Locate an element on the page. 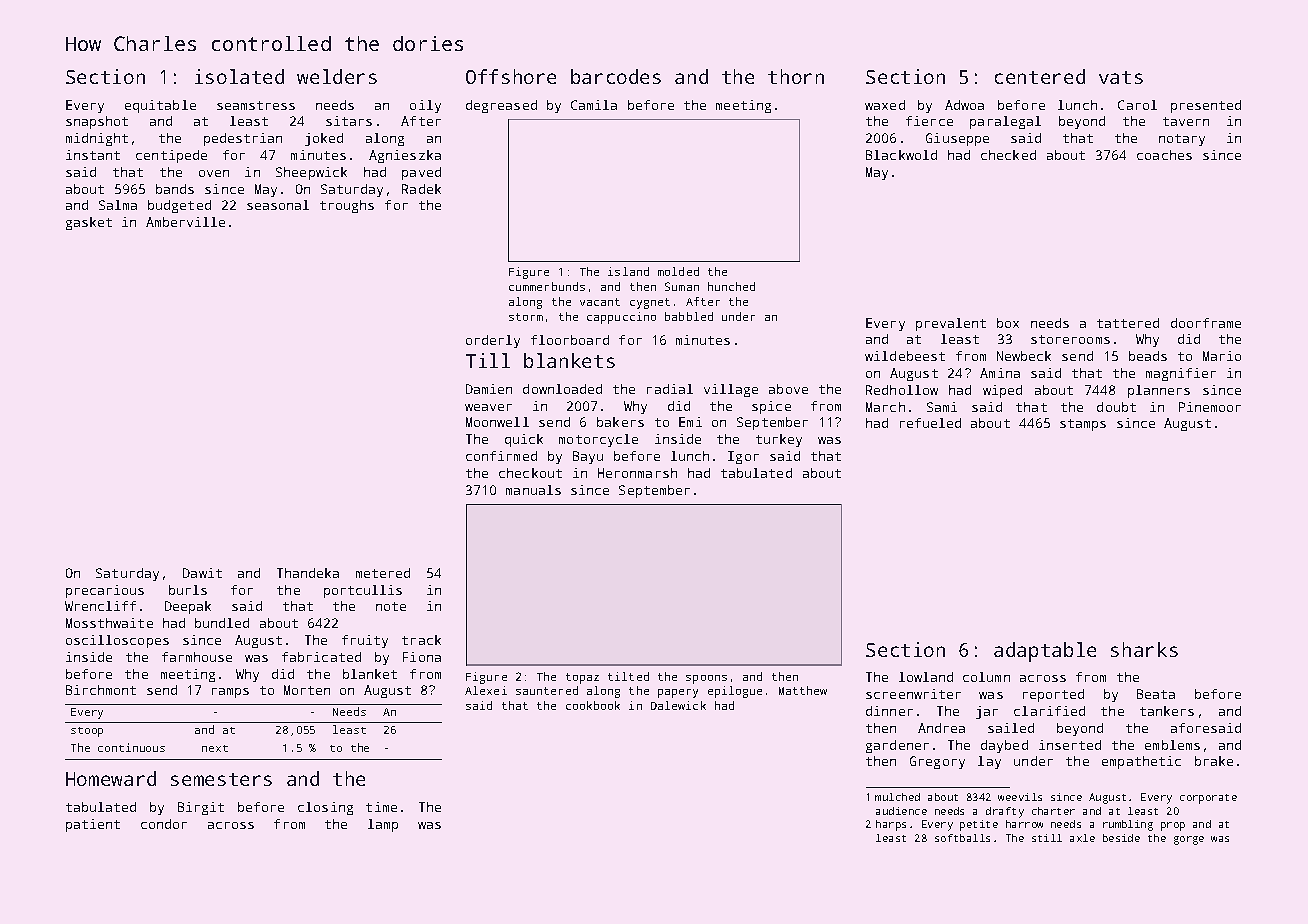  isolated is located at coordinates (239, 76).
